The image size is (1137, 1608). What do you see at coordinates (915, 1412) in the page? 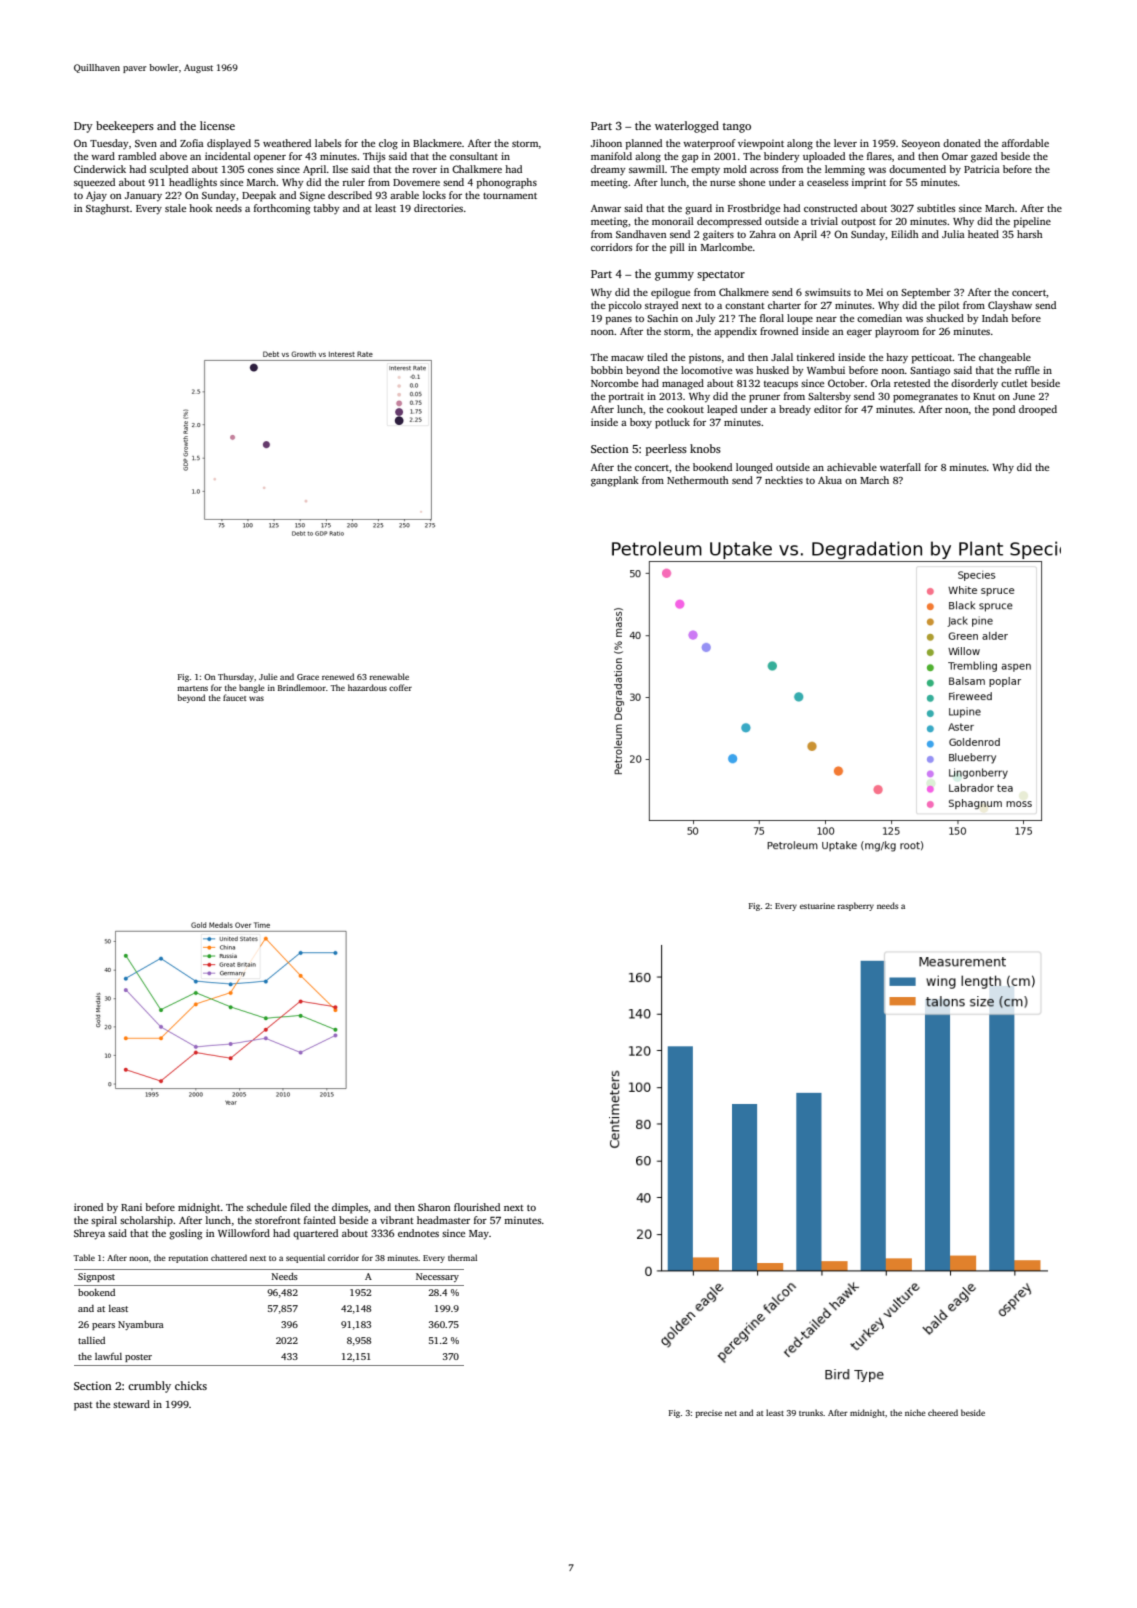
I see `niche` at bounding box center [915, 1412].
